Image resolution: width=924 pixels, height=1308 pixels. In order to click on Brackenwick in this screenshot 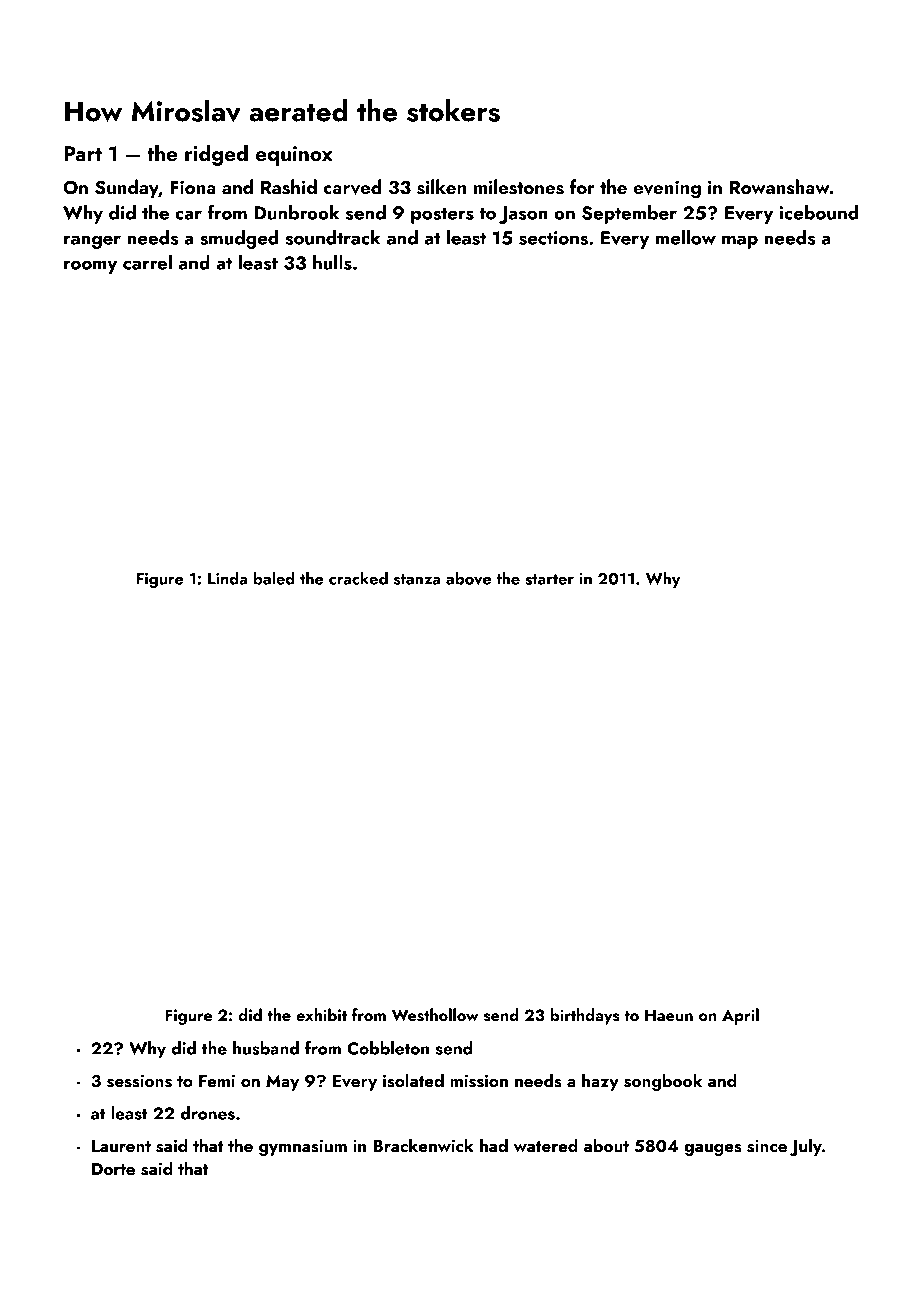, I will do `click(423, 1145)`.
